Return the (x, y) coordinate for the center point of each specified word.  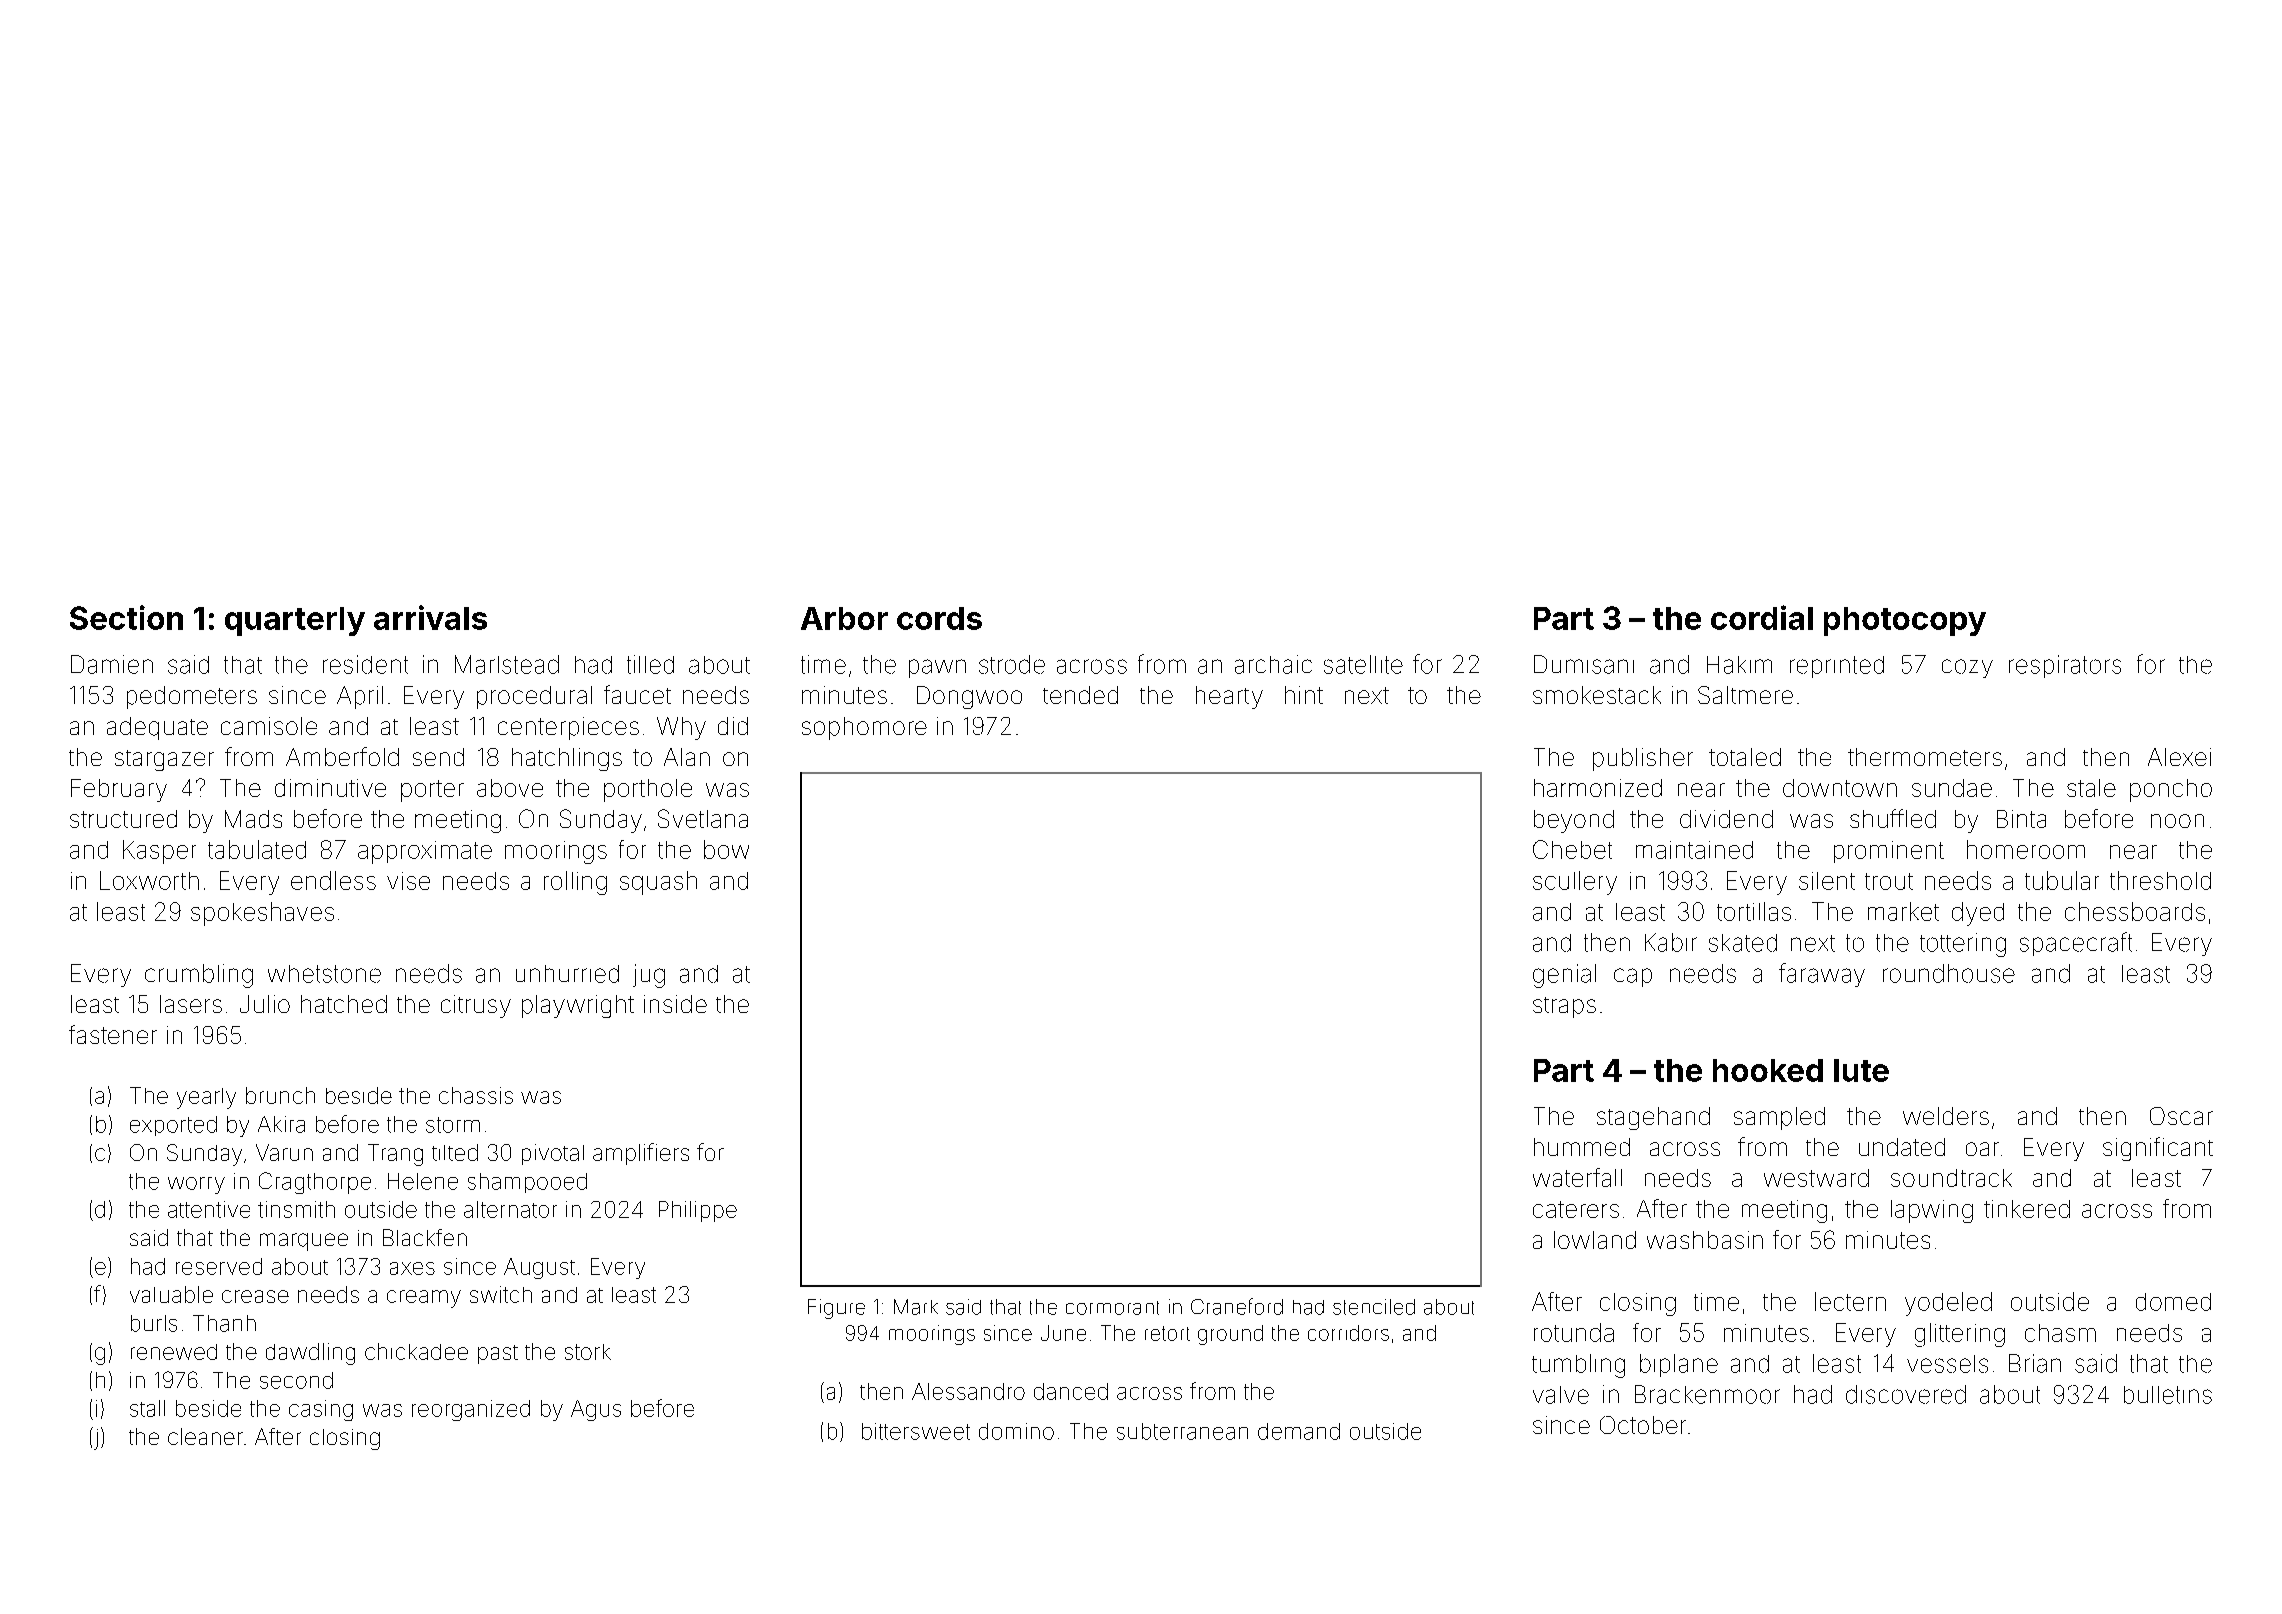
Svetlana (703, 818)
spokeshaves (262, 914)
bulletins (2168, 1395)
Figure (836, 1309)
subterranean (1182, 1431)
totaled (1745, 757)
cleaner (205, 1436)
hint (1304, 695)
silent (1827, 881)
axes (412, 1268)
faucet (637, 694)
